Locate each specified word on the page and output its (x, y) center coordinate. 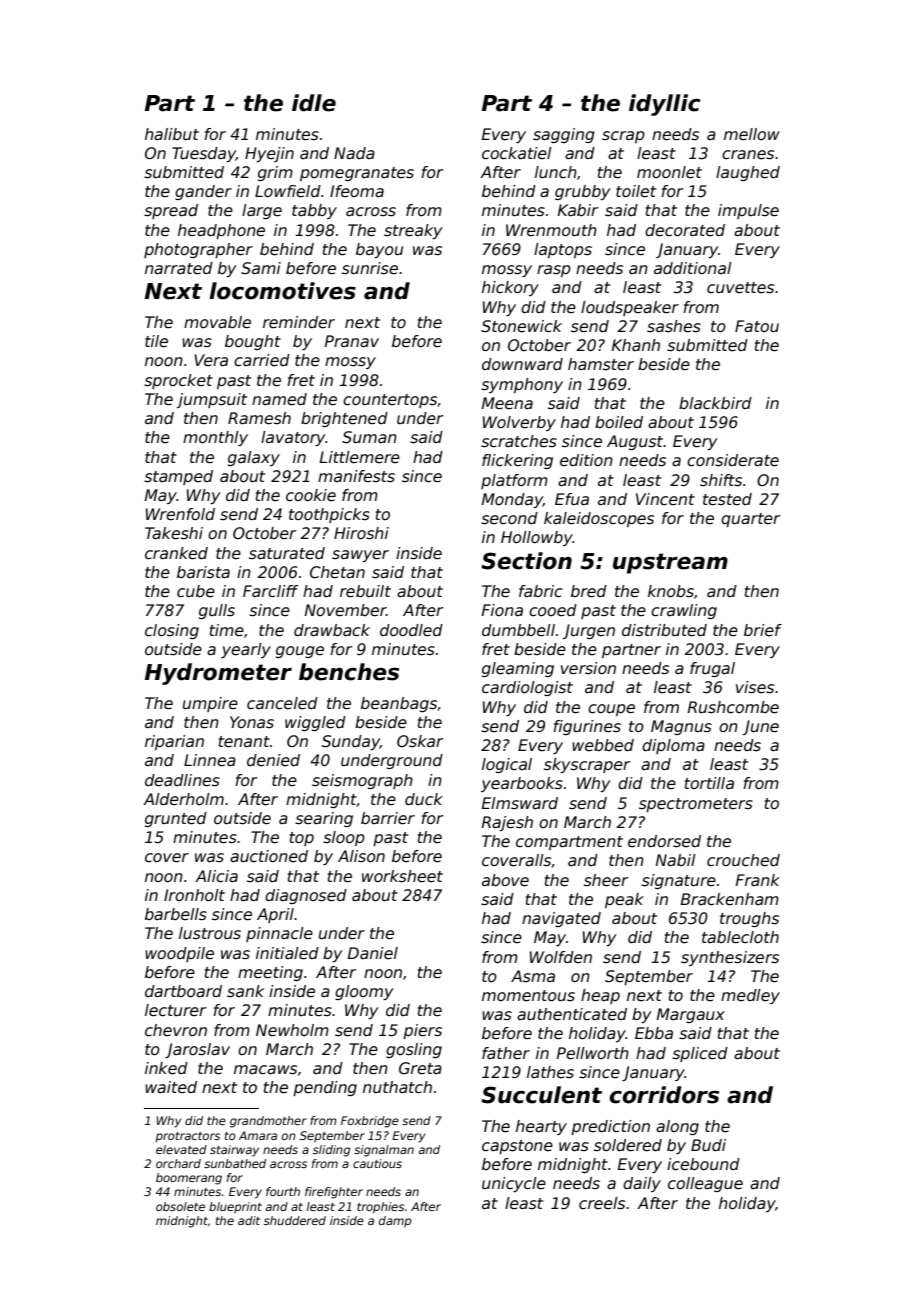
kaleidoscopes (599, 519)
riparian (174, 742)
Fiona (502, 610)
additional (693, 268)
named (279, 399)
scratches (519, 441)
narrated (179, 268)
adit (249, 1220)
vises (755, 687)
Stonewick (521, 326)
